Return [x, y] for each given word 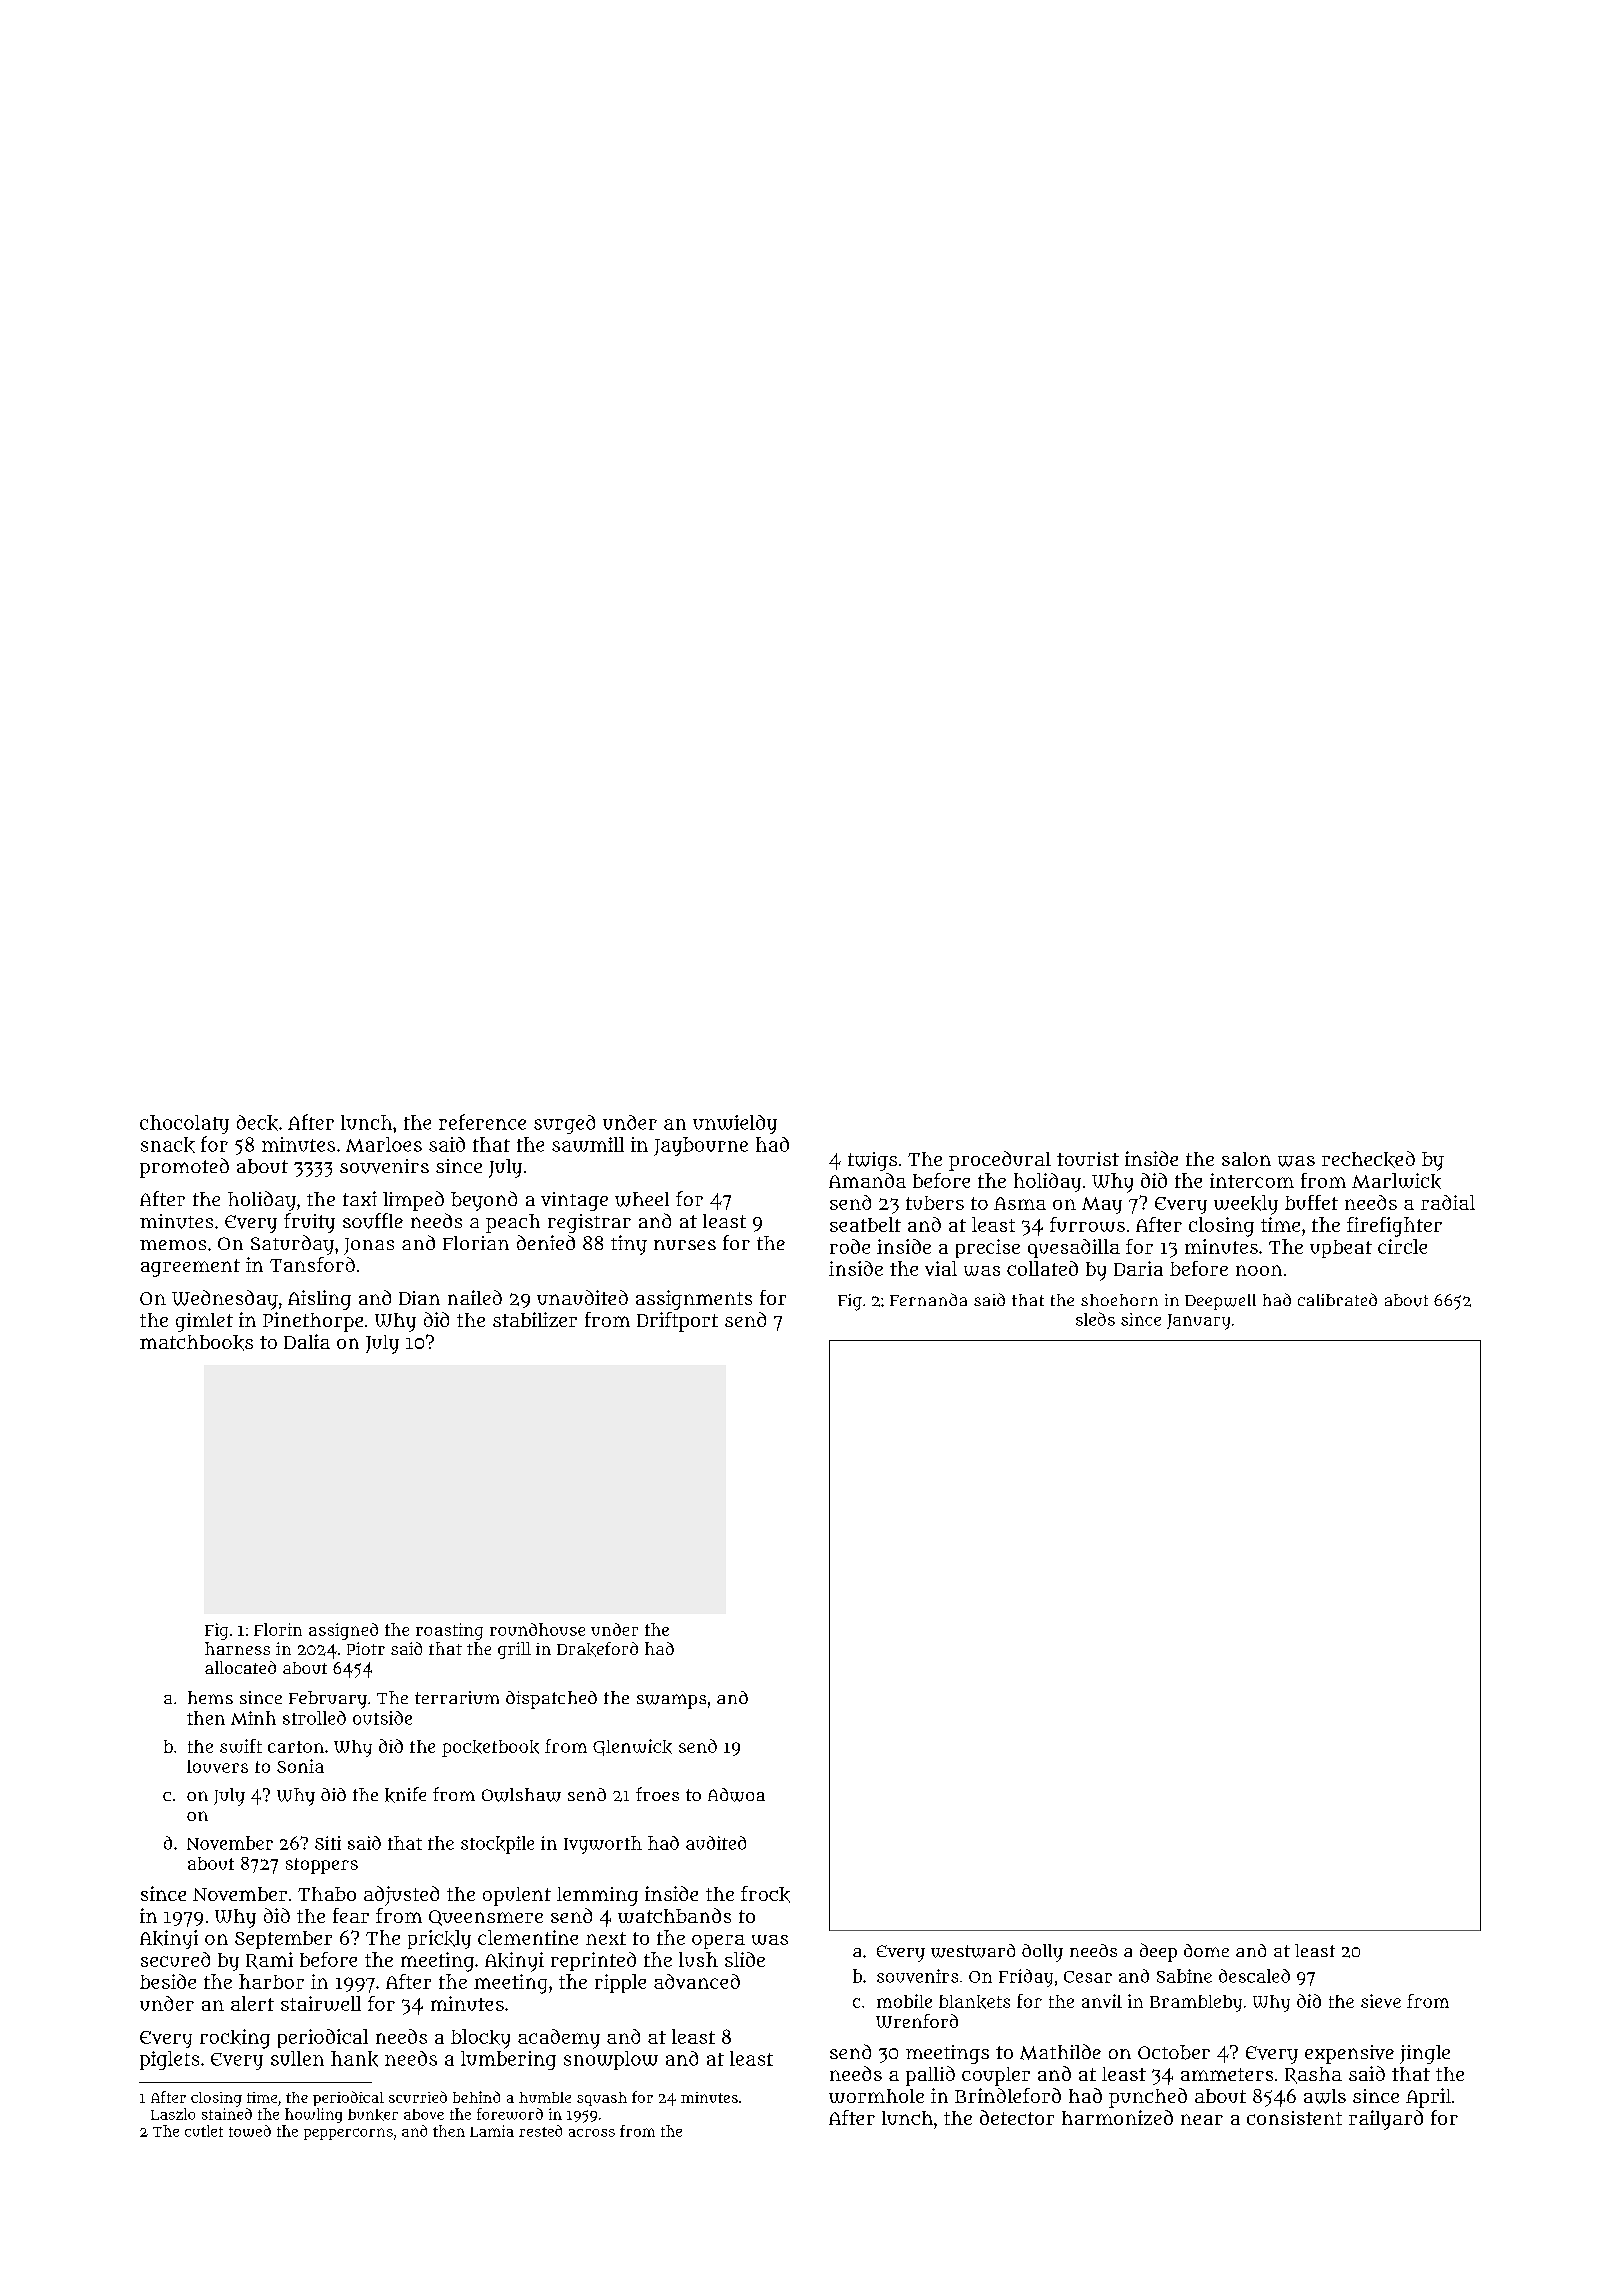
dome [1206, 1950]
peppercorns [348, 2134]
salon [1246, 1159]
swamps [671, 1701]
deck [257, 1123]
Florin [278, 1629]
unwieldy [735, 1124]
